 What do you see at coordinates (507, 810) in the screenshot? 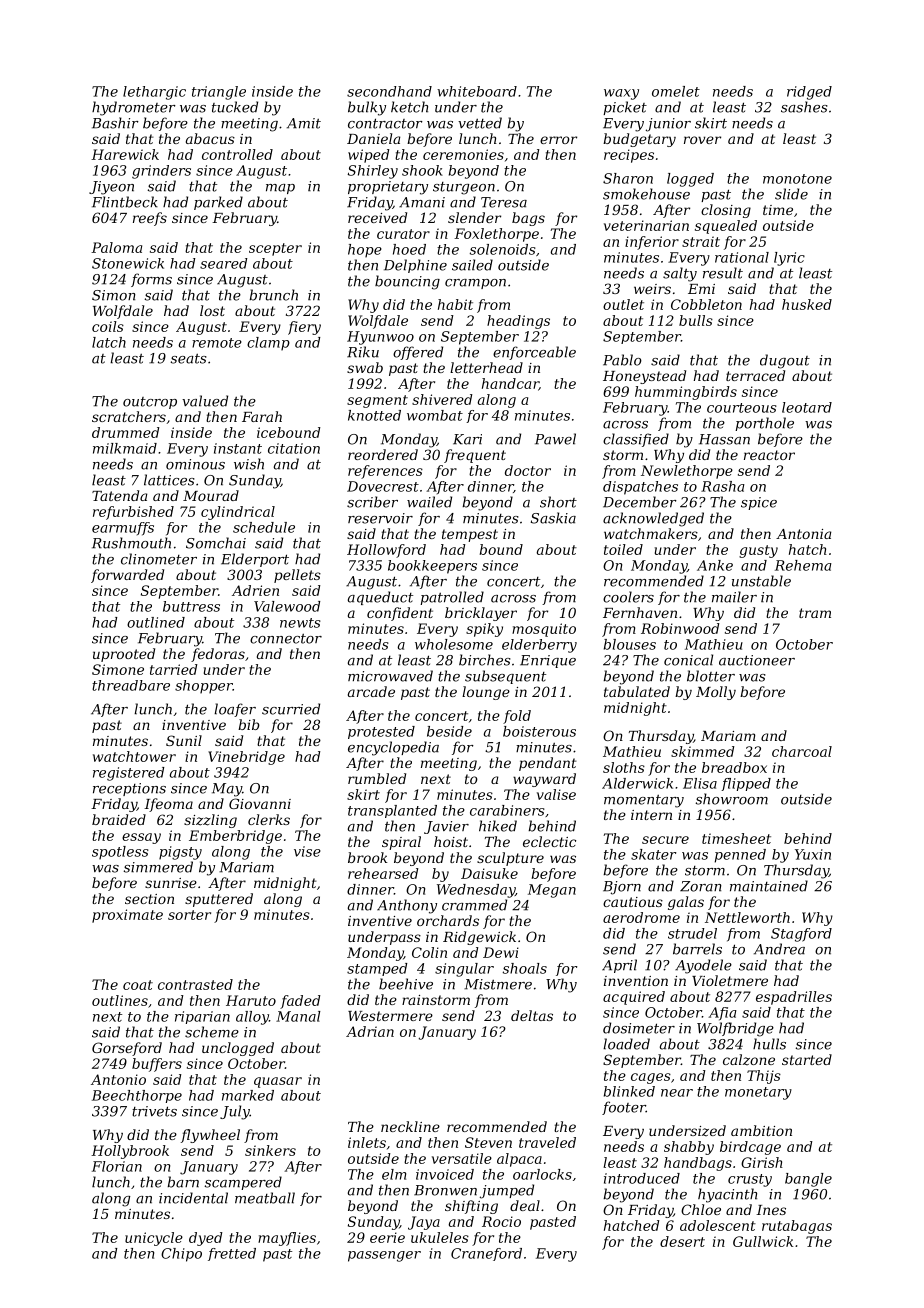
I see `carabiners` at bounding box center [507, 810].
